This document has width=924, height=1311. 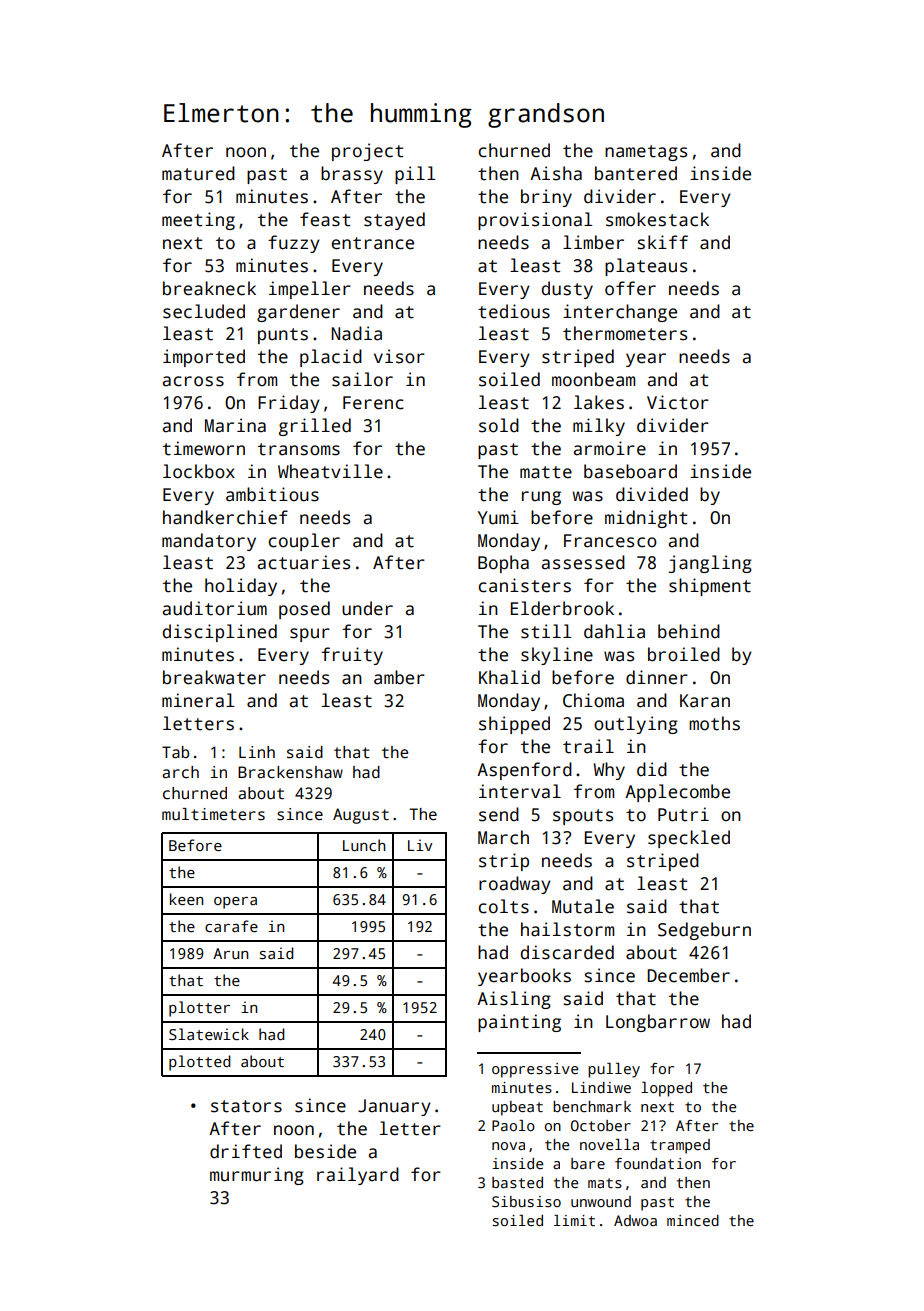 I want to click on breakneck, so click(x=209, y=288).
